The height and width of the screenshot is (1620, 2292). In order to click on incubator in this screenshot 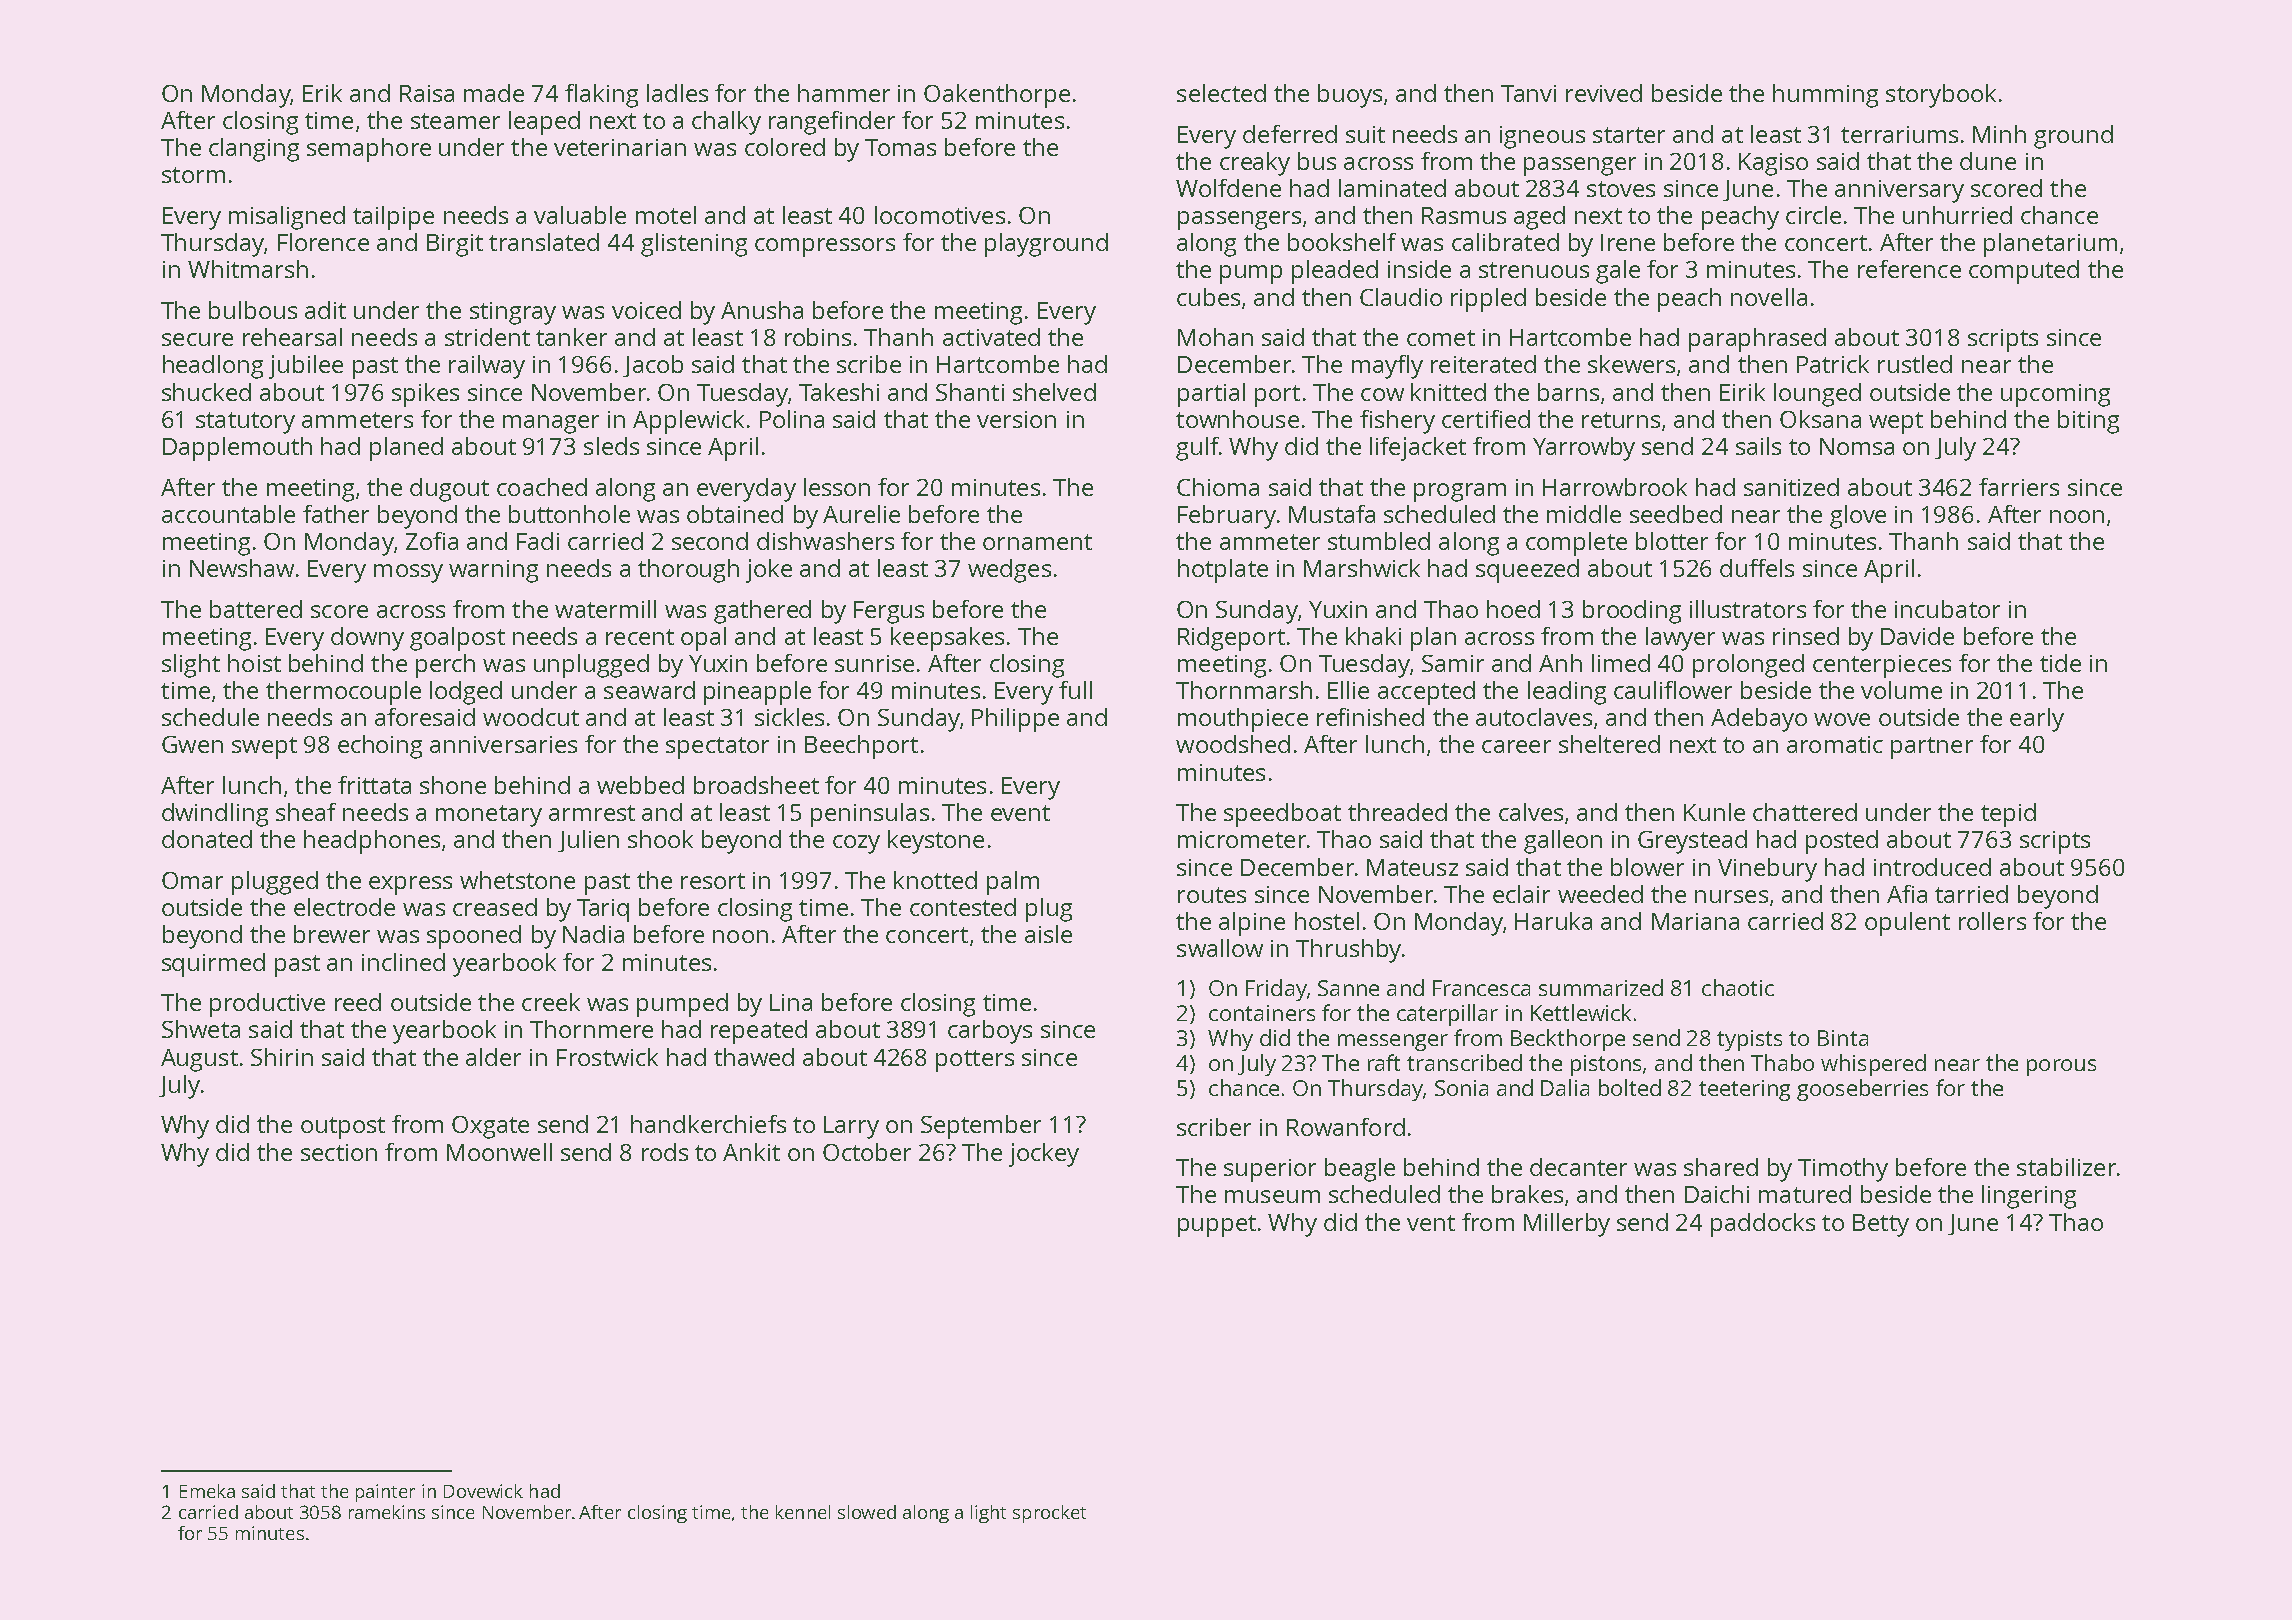, I will do `click(1947, 609)`.
